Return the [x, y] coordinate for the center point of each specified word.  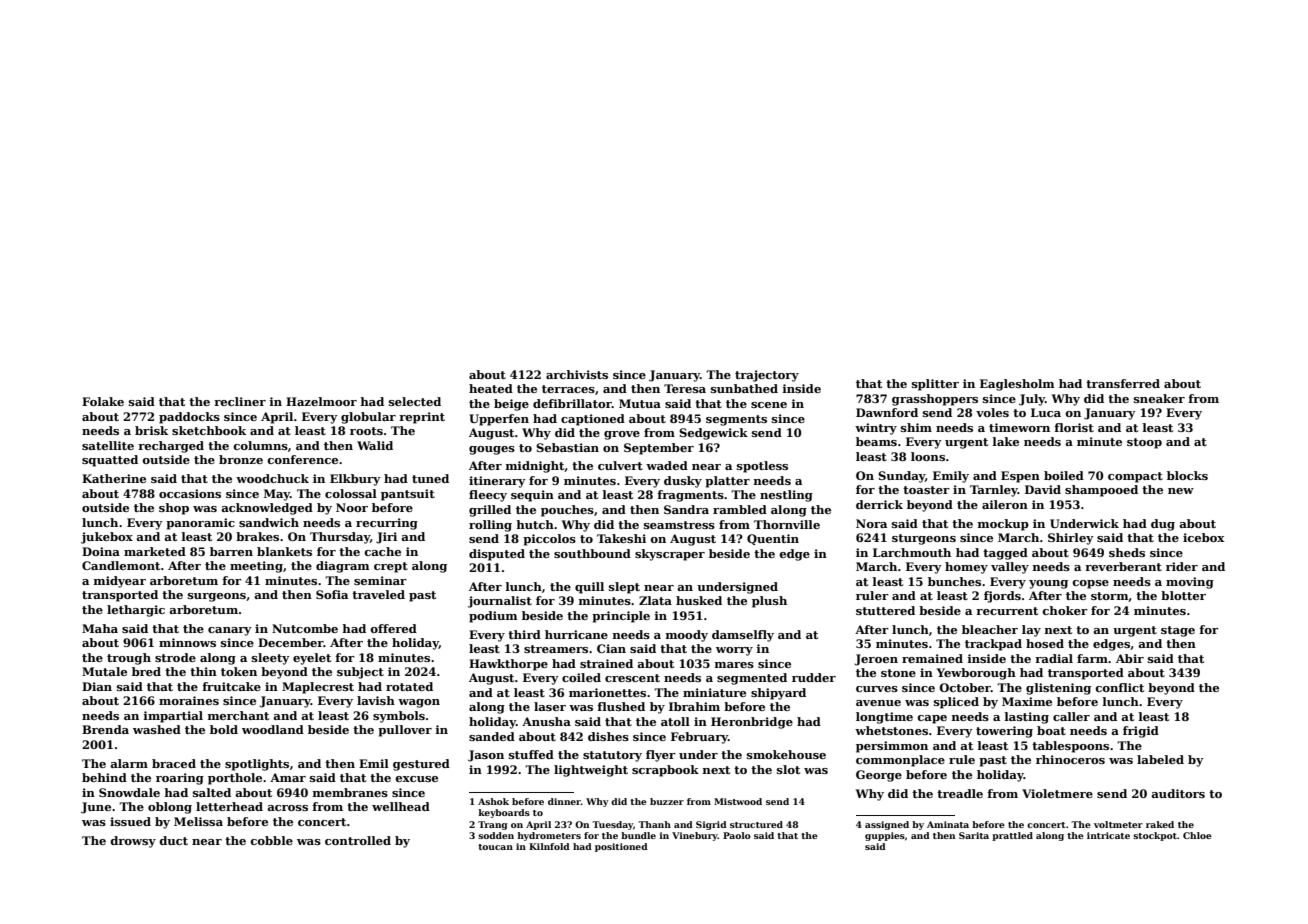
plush [769, 602]
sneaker [1159, 398]
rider [1182, 566]
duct [173, 840]
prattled [1012, 836]
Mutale [104, 671]
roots [366, 431]
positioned [621, 847]
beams [876, 441]
